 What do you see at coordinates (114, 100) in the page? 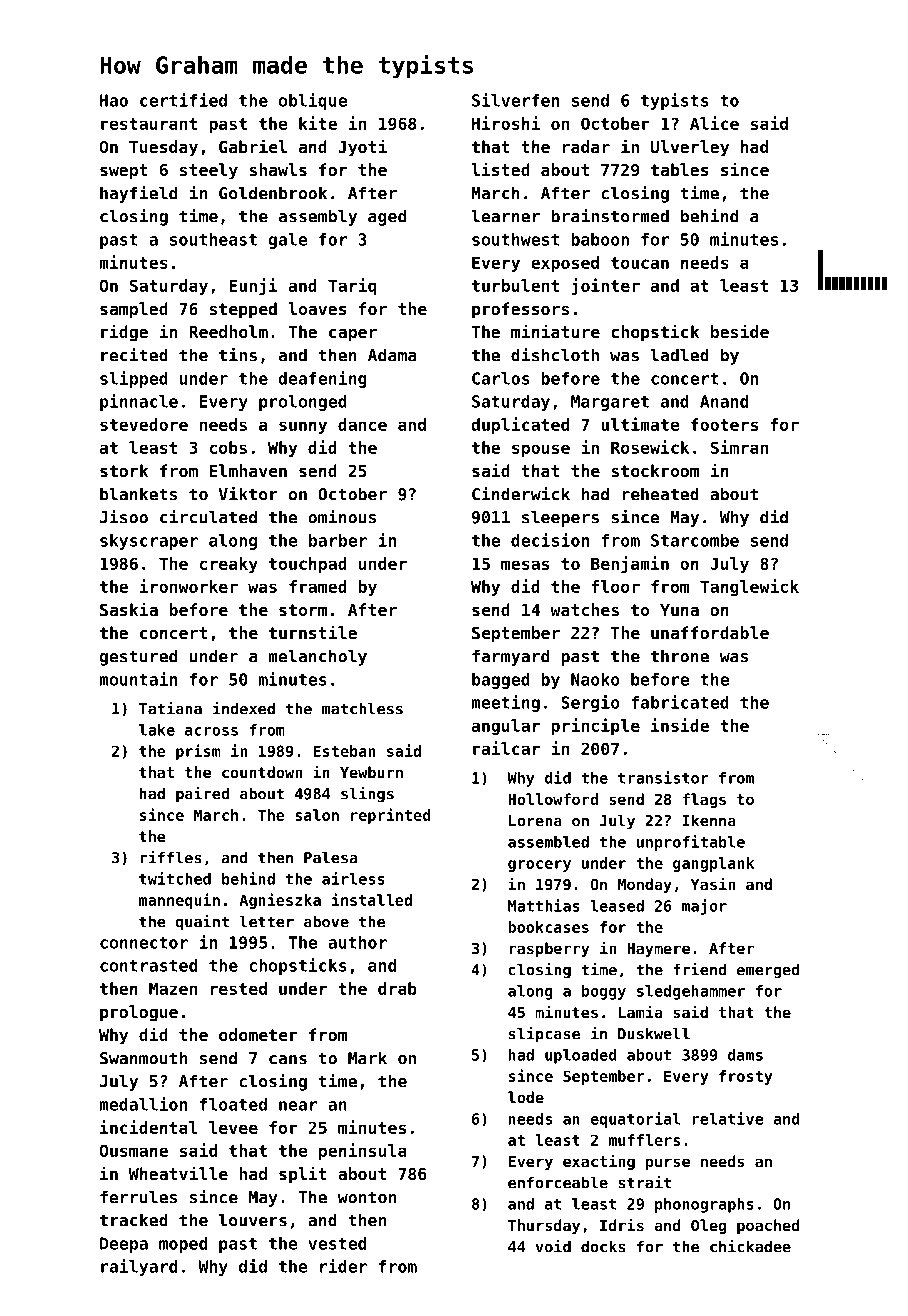
I see `Hao` at bounding box center [114, 100].
